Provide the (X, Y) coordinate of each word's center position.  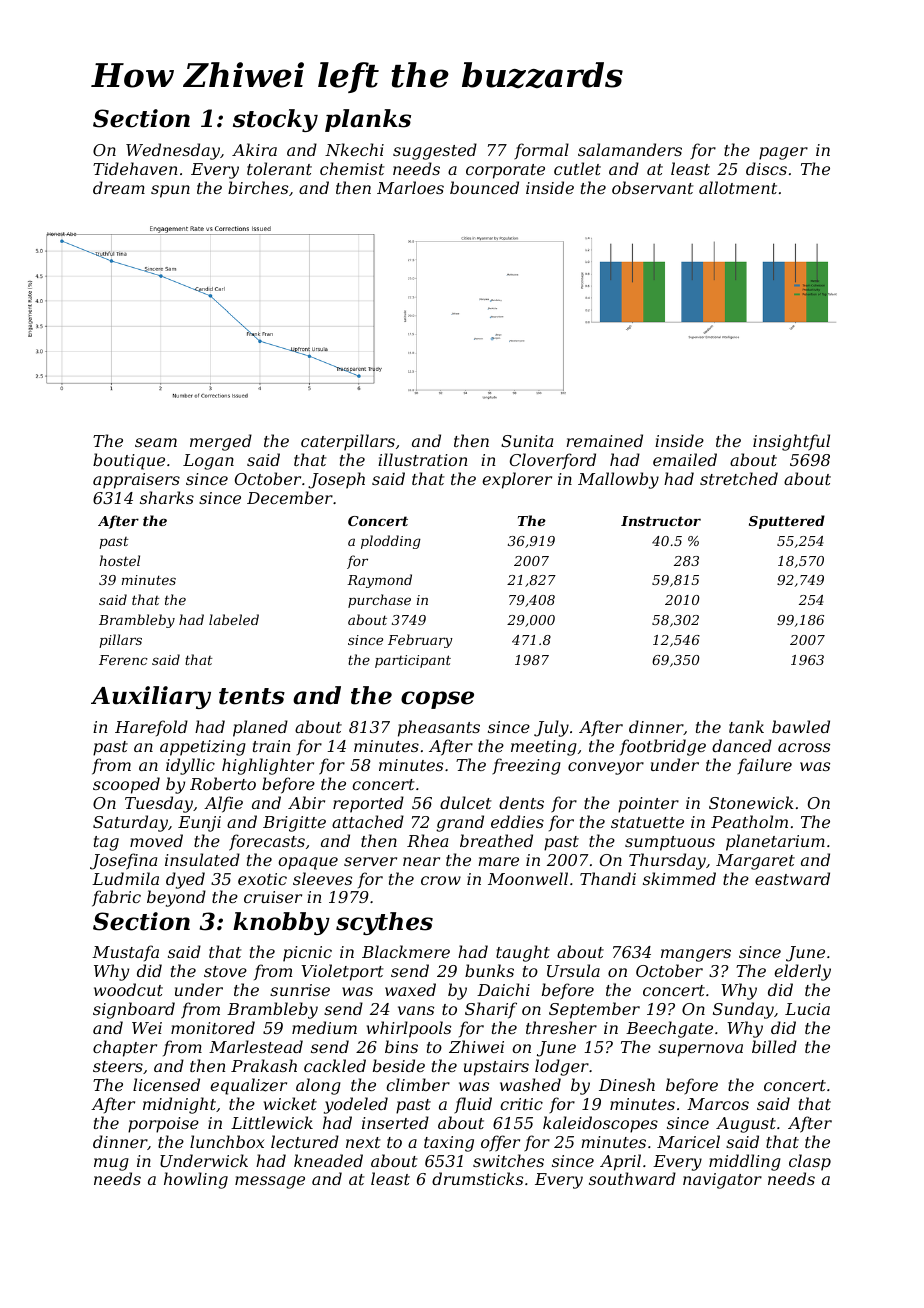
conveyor (606, 768)
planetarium (775, 842)
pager (783, 153)
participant (413, 661)
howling (196, 1180)
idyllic (190, 766)
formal (541, 151)
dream (119, 187)
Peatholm (749, 821)
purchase (379, 601)
